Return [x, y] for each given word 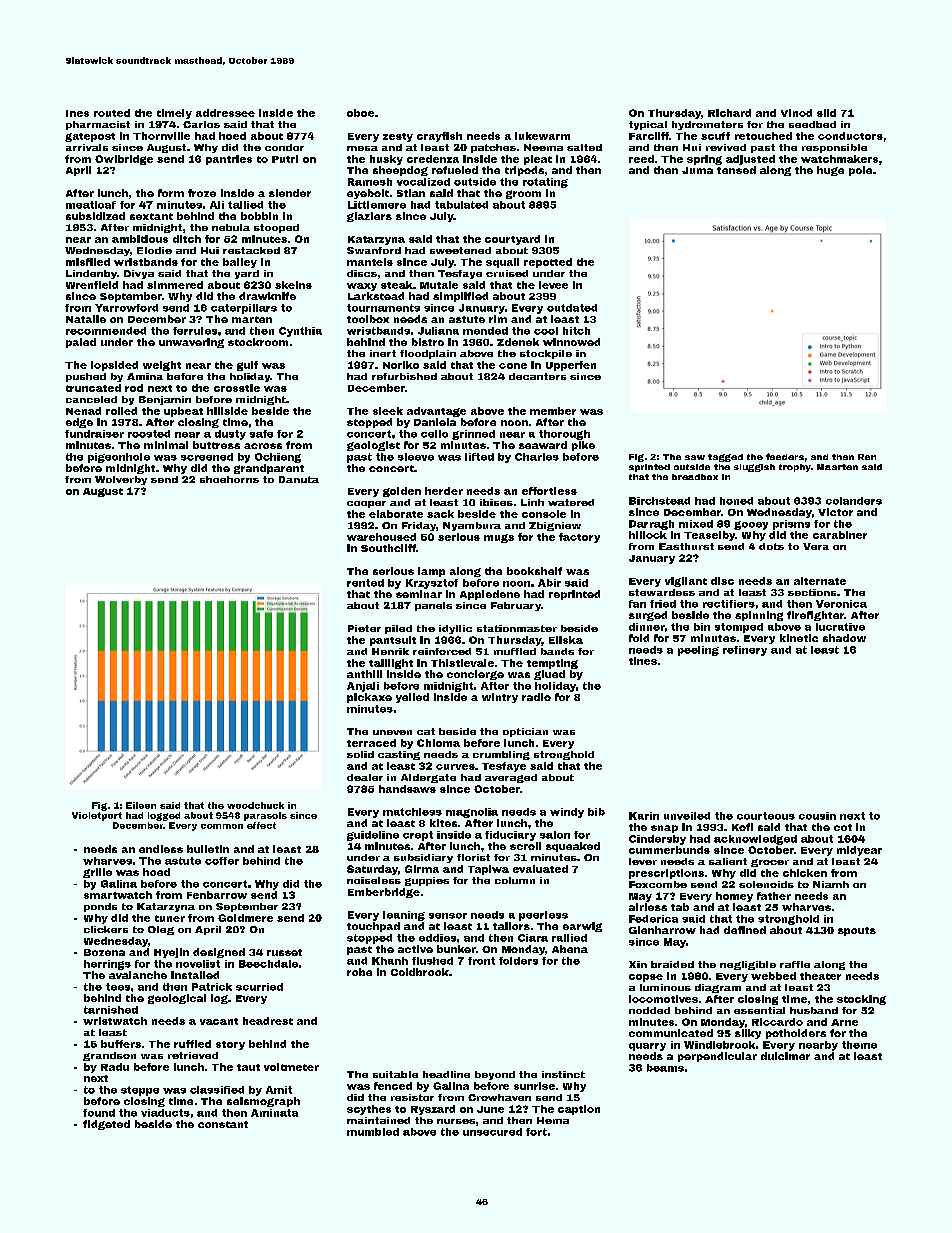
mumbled [373, 1132]
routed [112, 113]
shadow [844, 638]
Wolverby [121, 480]
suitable [395, 1074]
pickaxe [369, 698]
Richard [729, 113]
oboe [360, 113]
